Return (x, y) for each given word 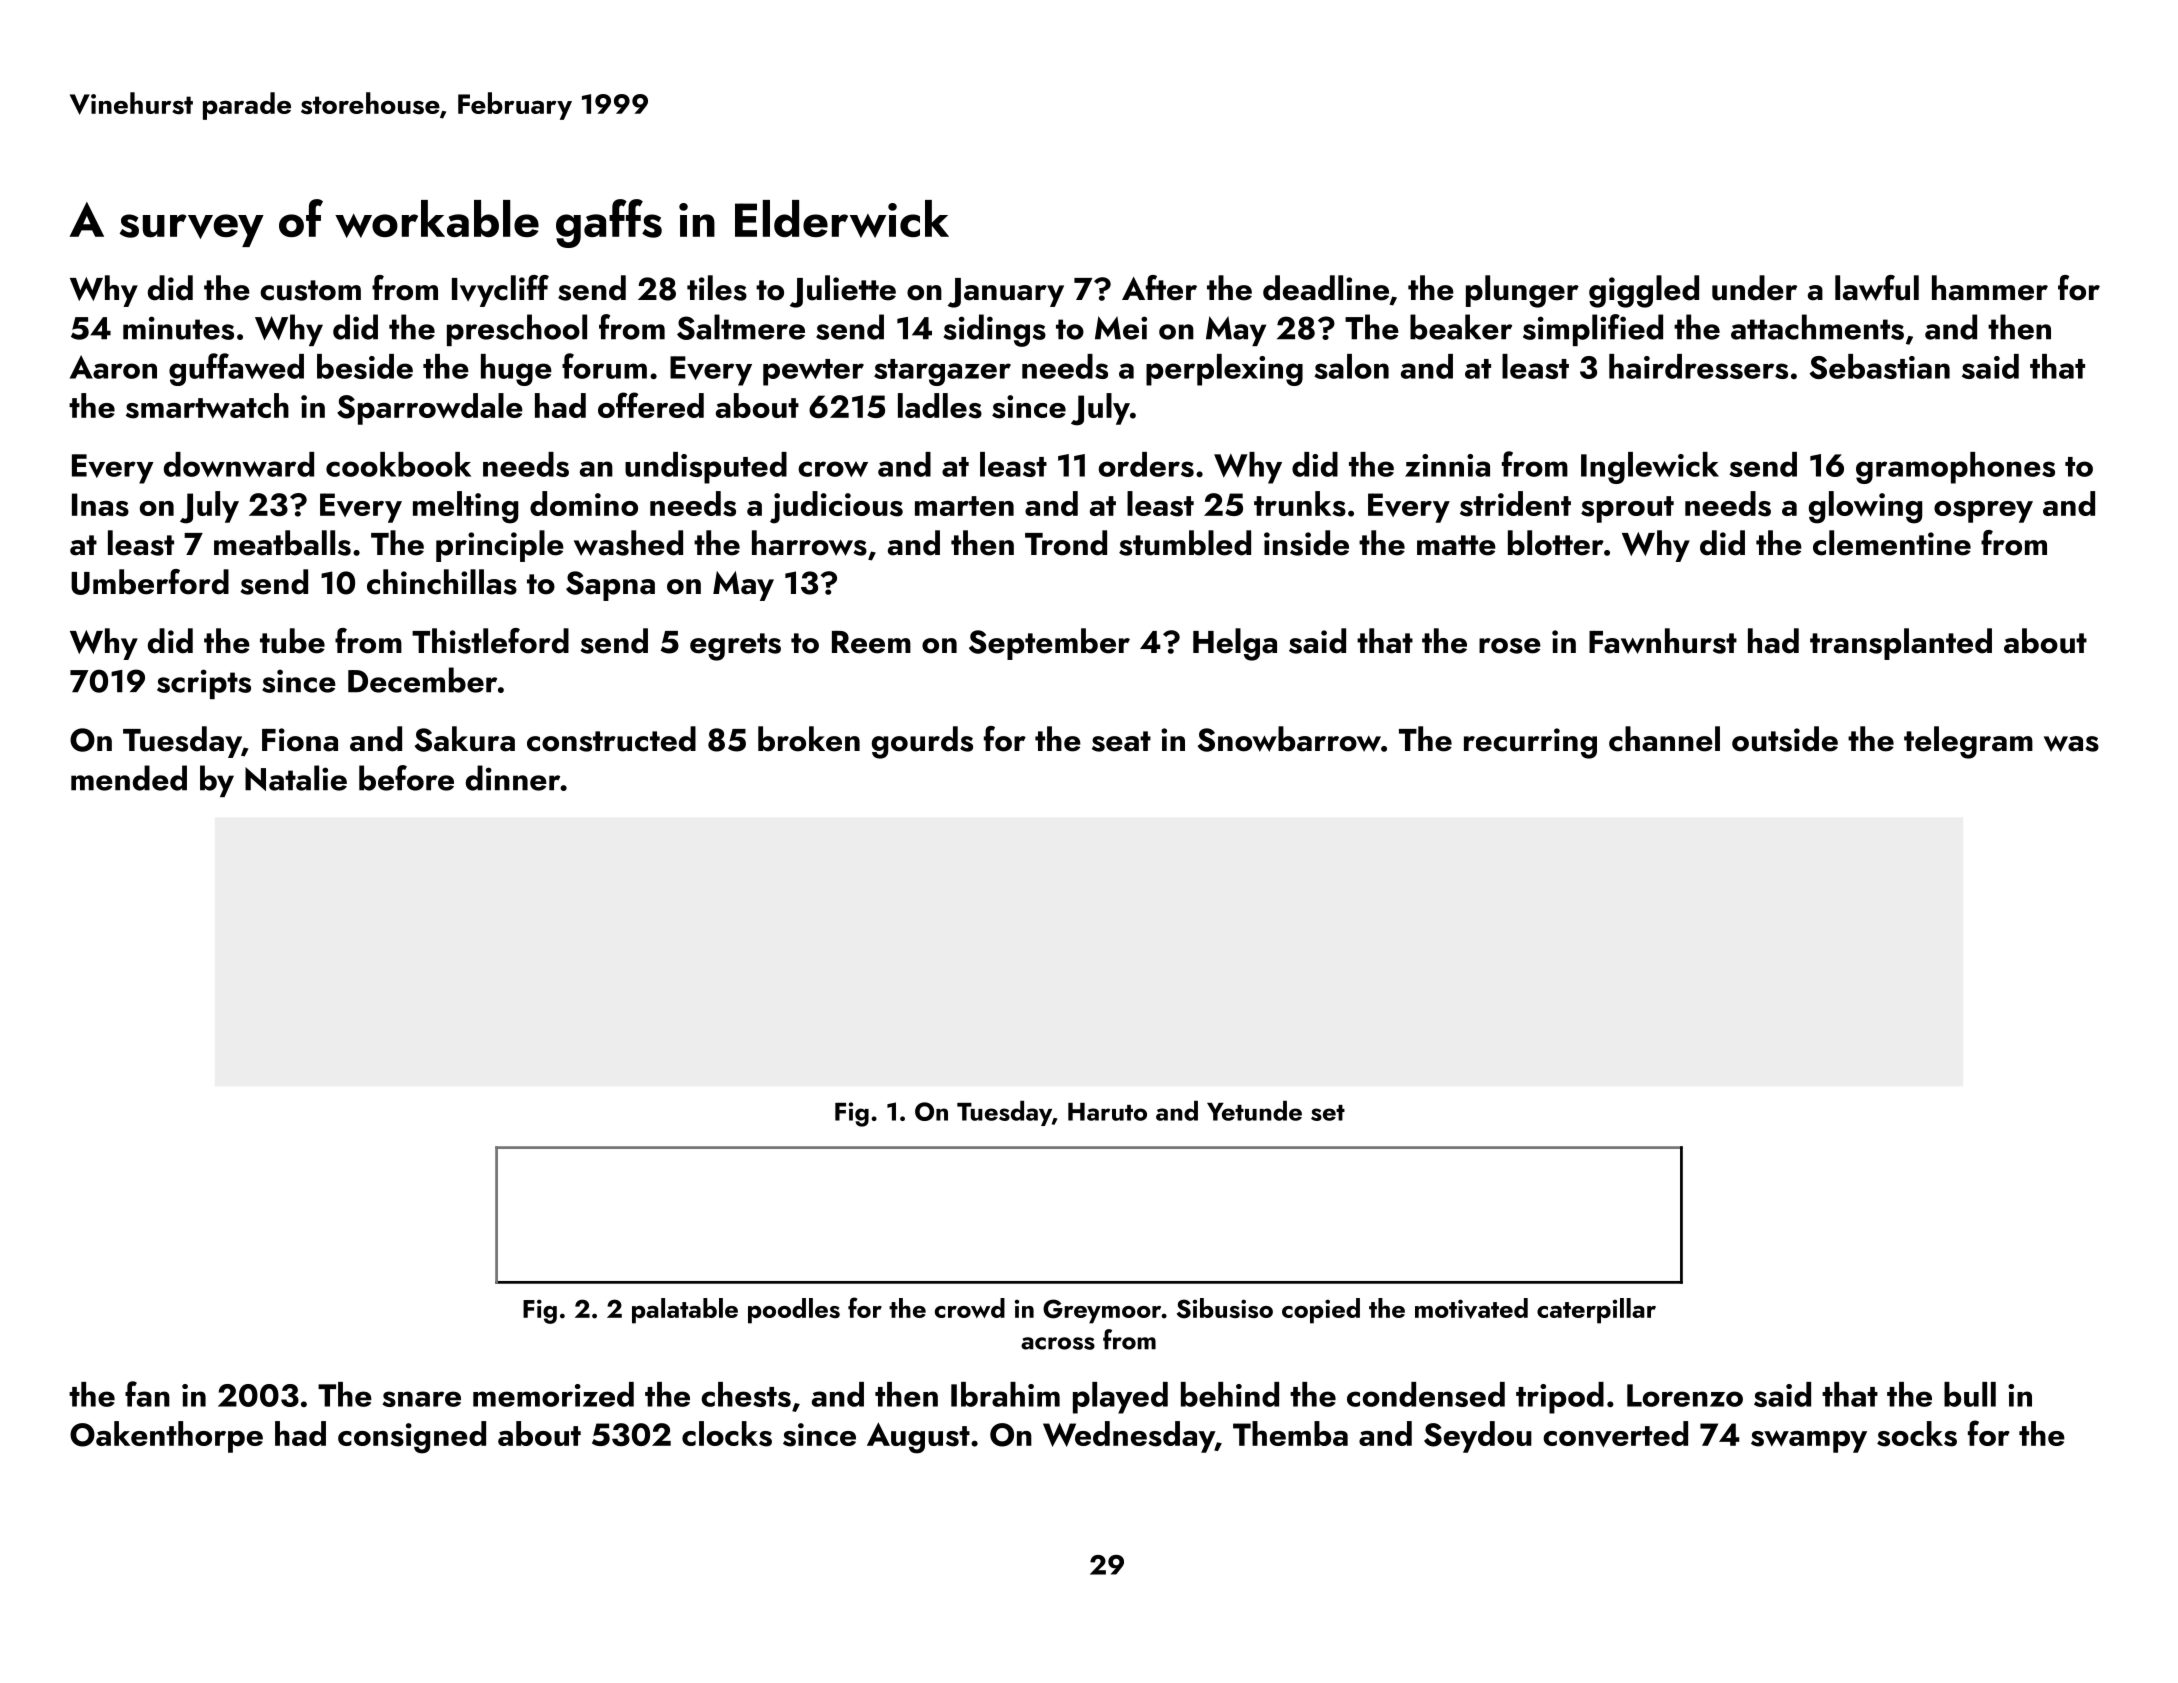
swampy (1809, 1441)
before (406, 778)
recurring (1530, 743)
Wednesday (1129, 1437)
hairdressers (1698, 366)
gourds (922, 742)
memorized (553, 1394)
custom (310, 290)
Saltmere (741, 327)
